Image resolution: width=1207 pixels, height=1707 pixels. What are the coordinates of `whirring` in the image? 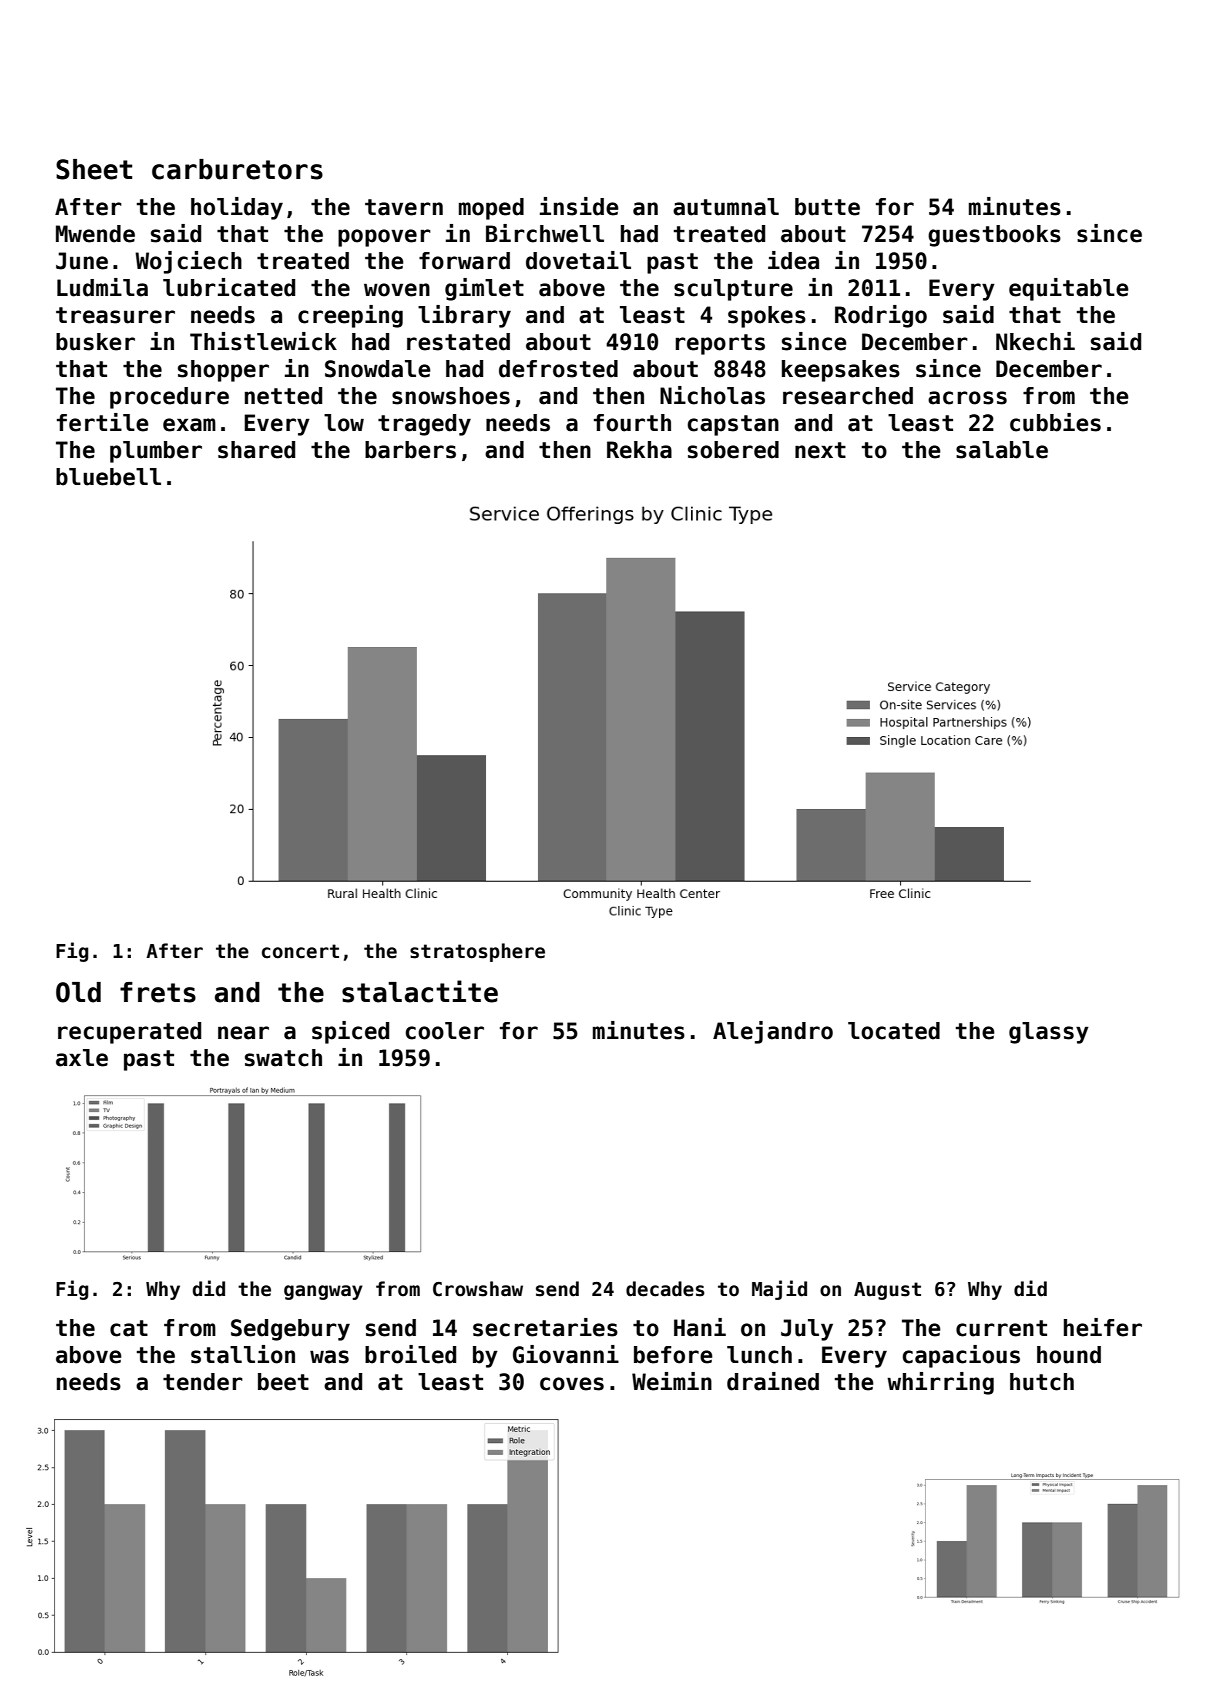 It's located at (940, 1383).
